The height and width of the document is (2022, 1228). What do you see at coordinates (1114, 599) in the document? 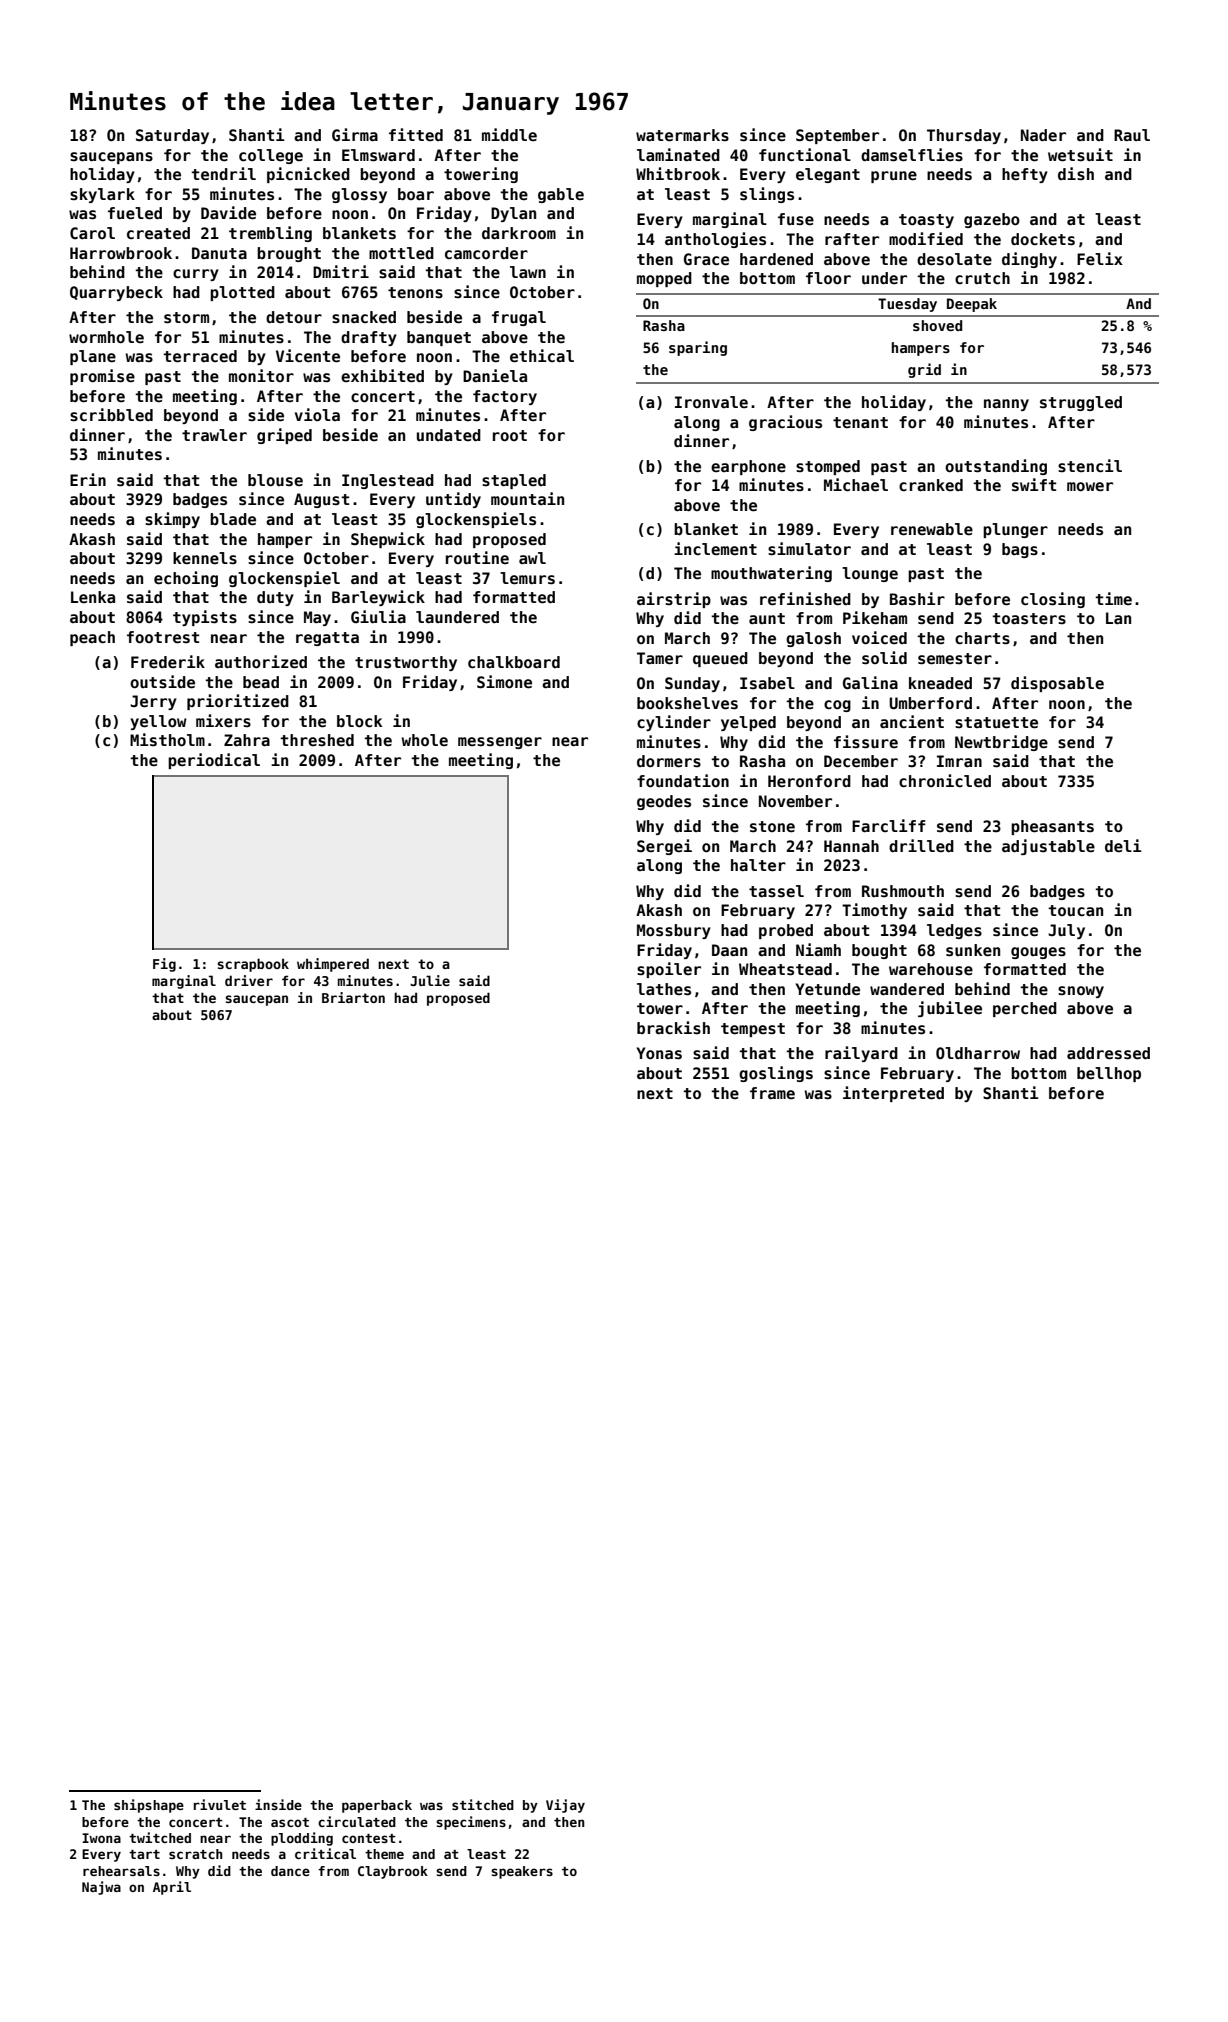
I see `time` at bounding box center [1114, 599].
